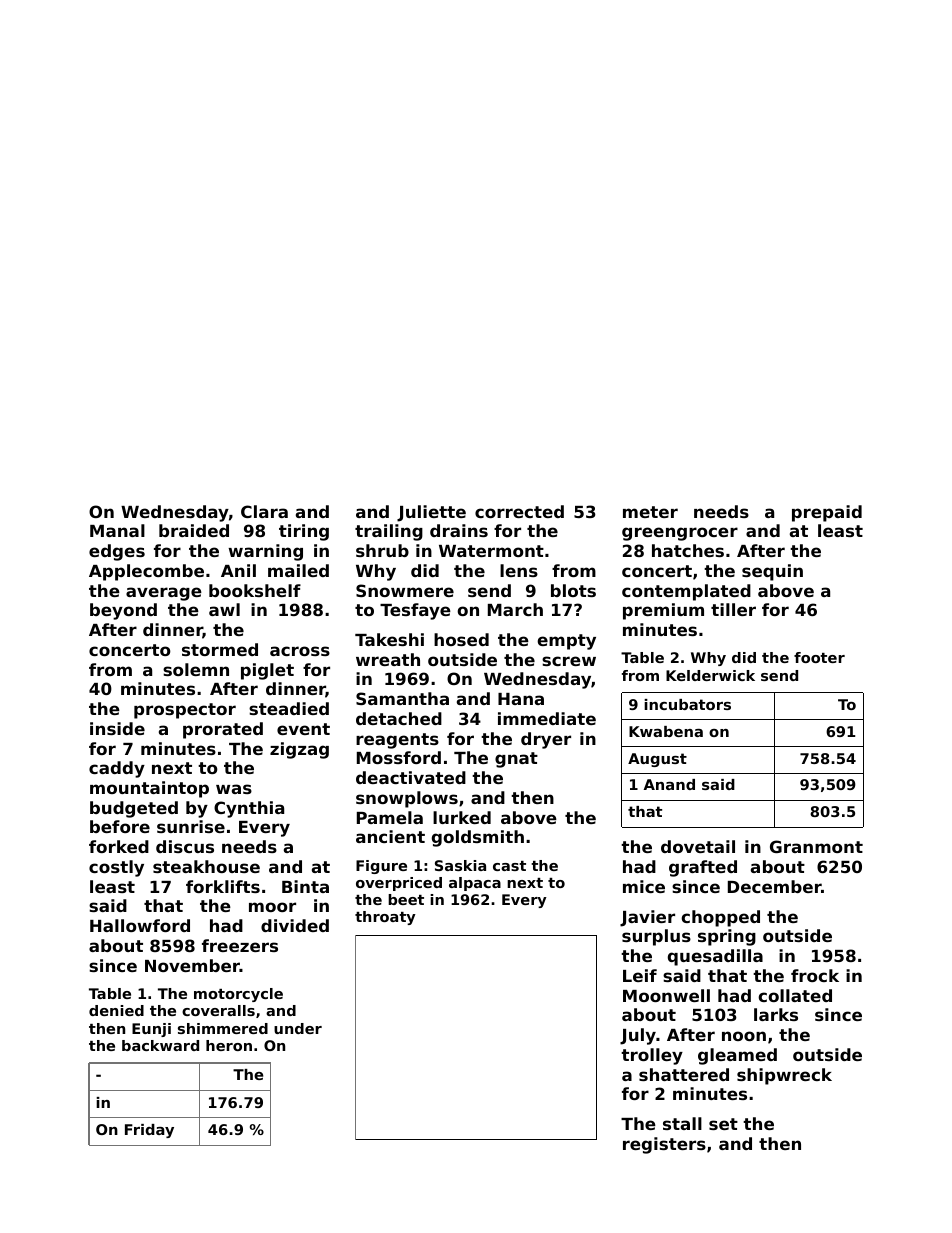 Image resolution: width=952 pixels, height=1233 pixels. Describe the element at coordinates (229, 1045) in the screenshot. I see `heron` at that location.
